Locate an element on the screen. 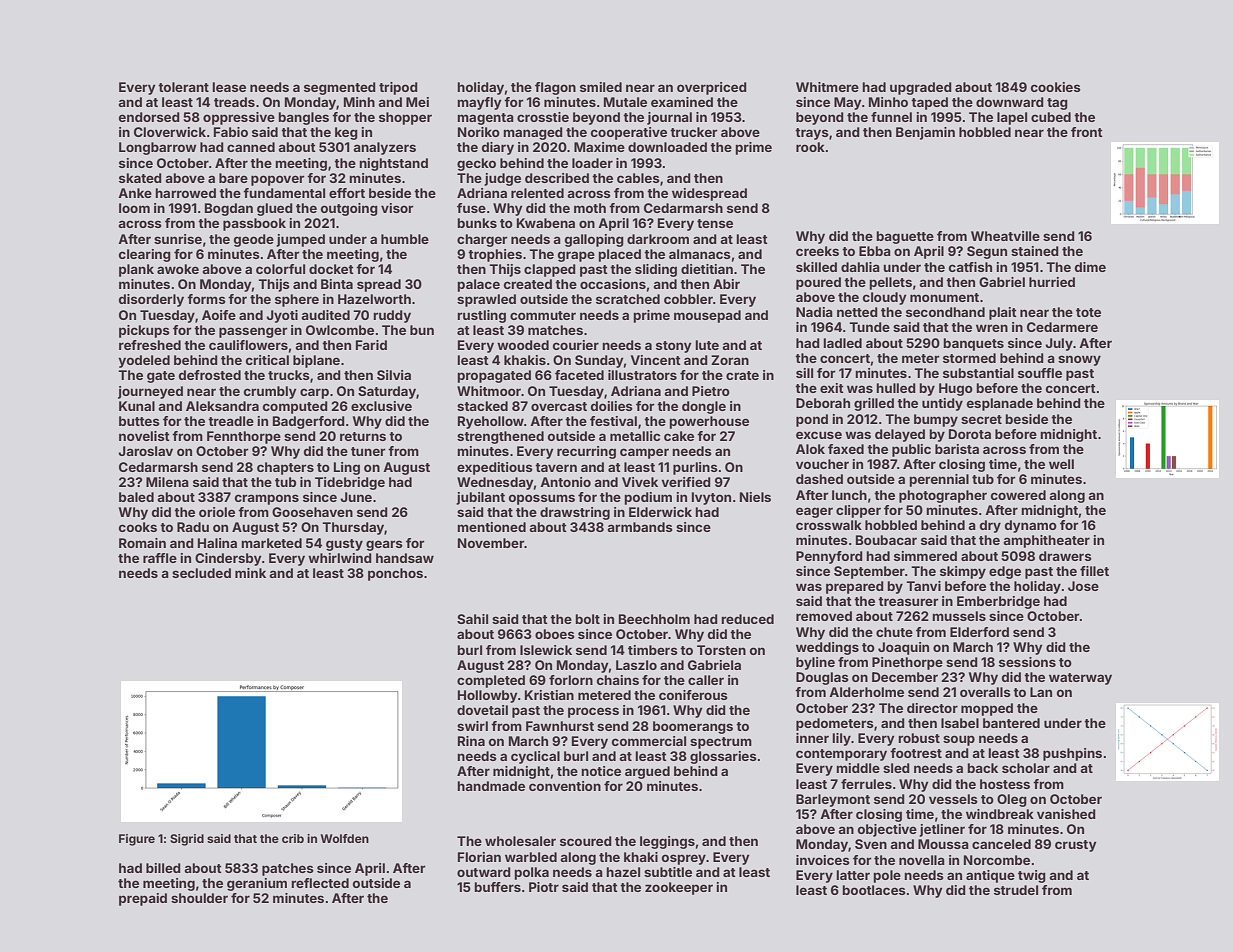 The height and width of the screenshot is (952, 1233). pellets is located at coordinates (890, 283).
